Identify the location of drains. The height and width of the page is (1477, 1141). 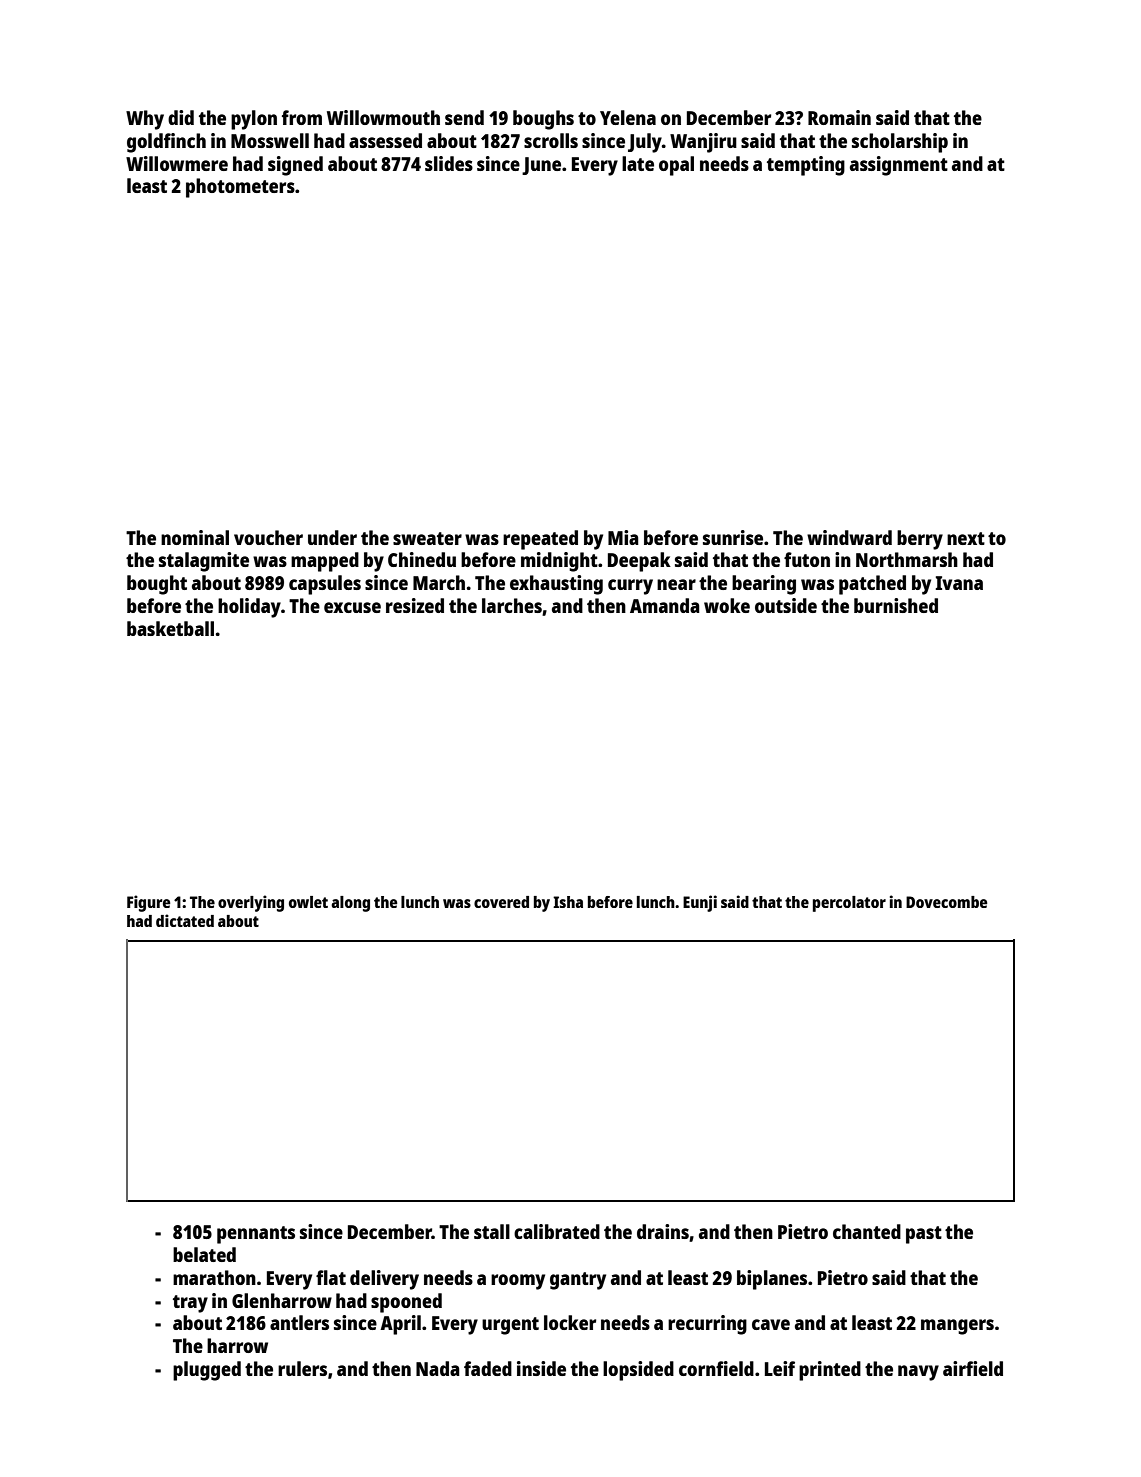
(663, 1231).
